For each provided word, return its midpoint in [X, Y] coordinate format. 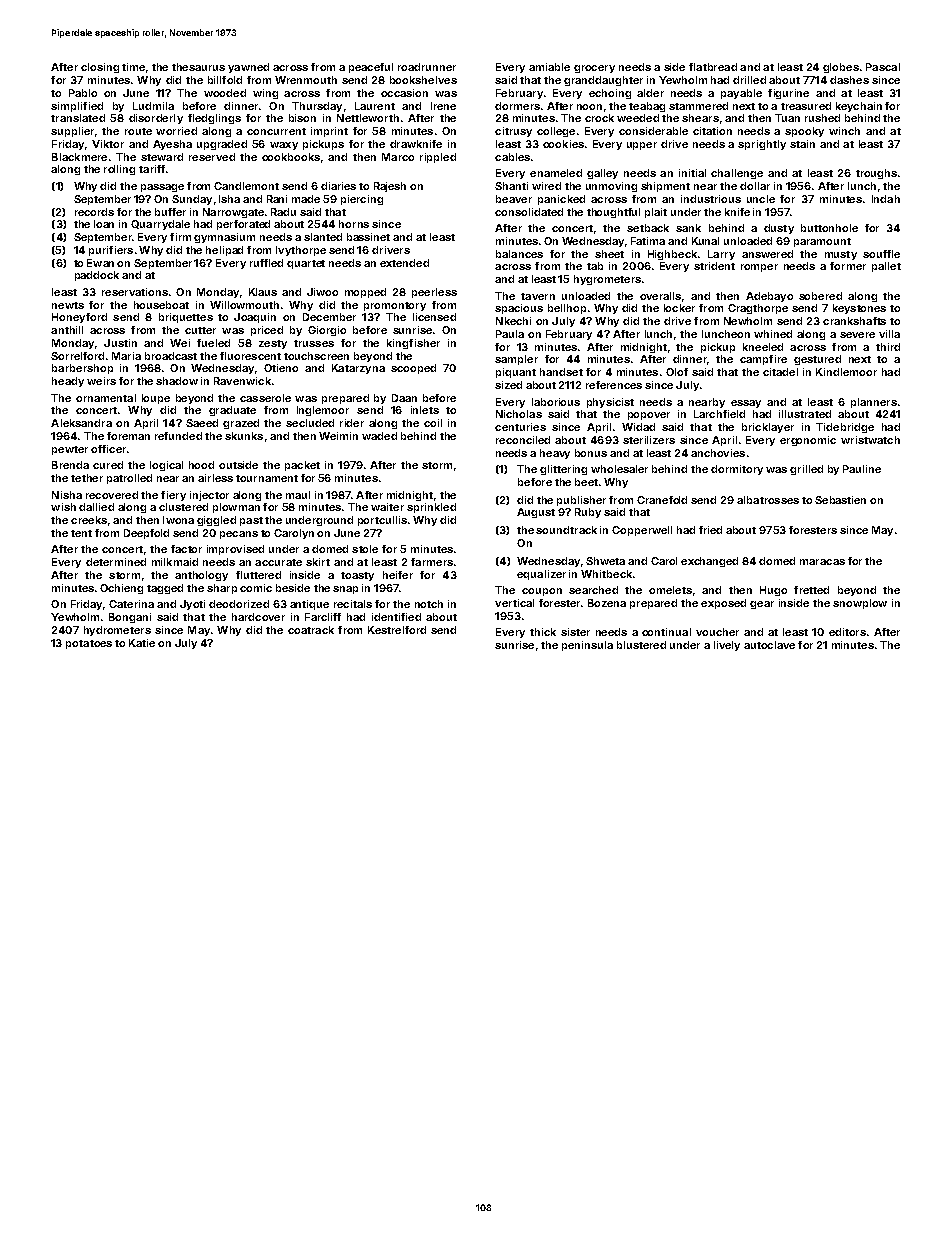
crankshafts [854, 321]
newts [68, 305]
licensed [434, 317]
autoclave [769, 645]
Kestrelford [397, 630]
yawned [248, 68]
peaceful [371, 68]
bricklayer [768, 428]
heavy [555, 454]
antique [309, 605]
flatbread [713, 67]
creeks [89, 520]
